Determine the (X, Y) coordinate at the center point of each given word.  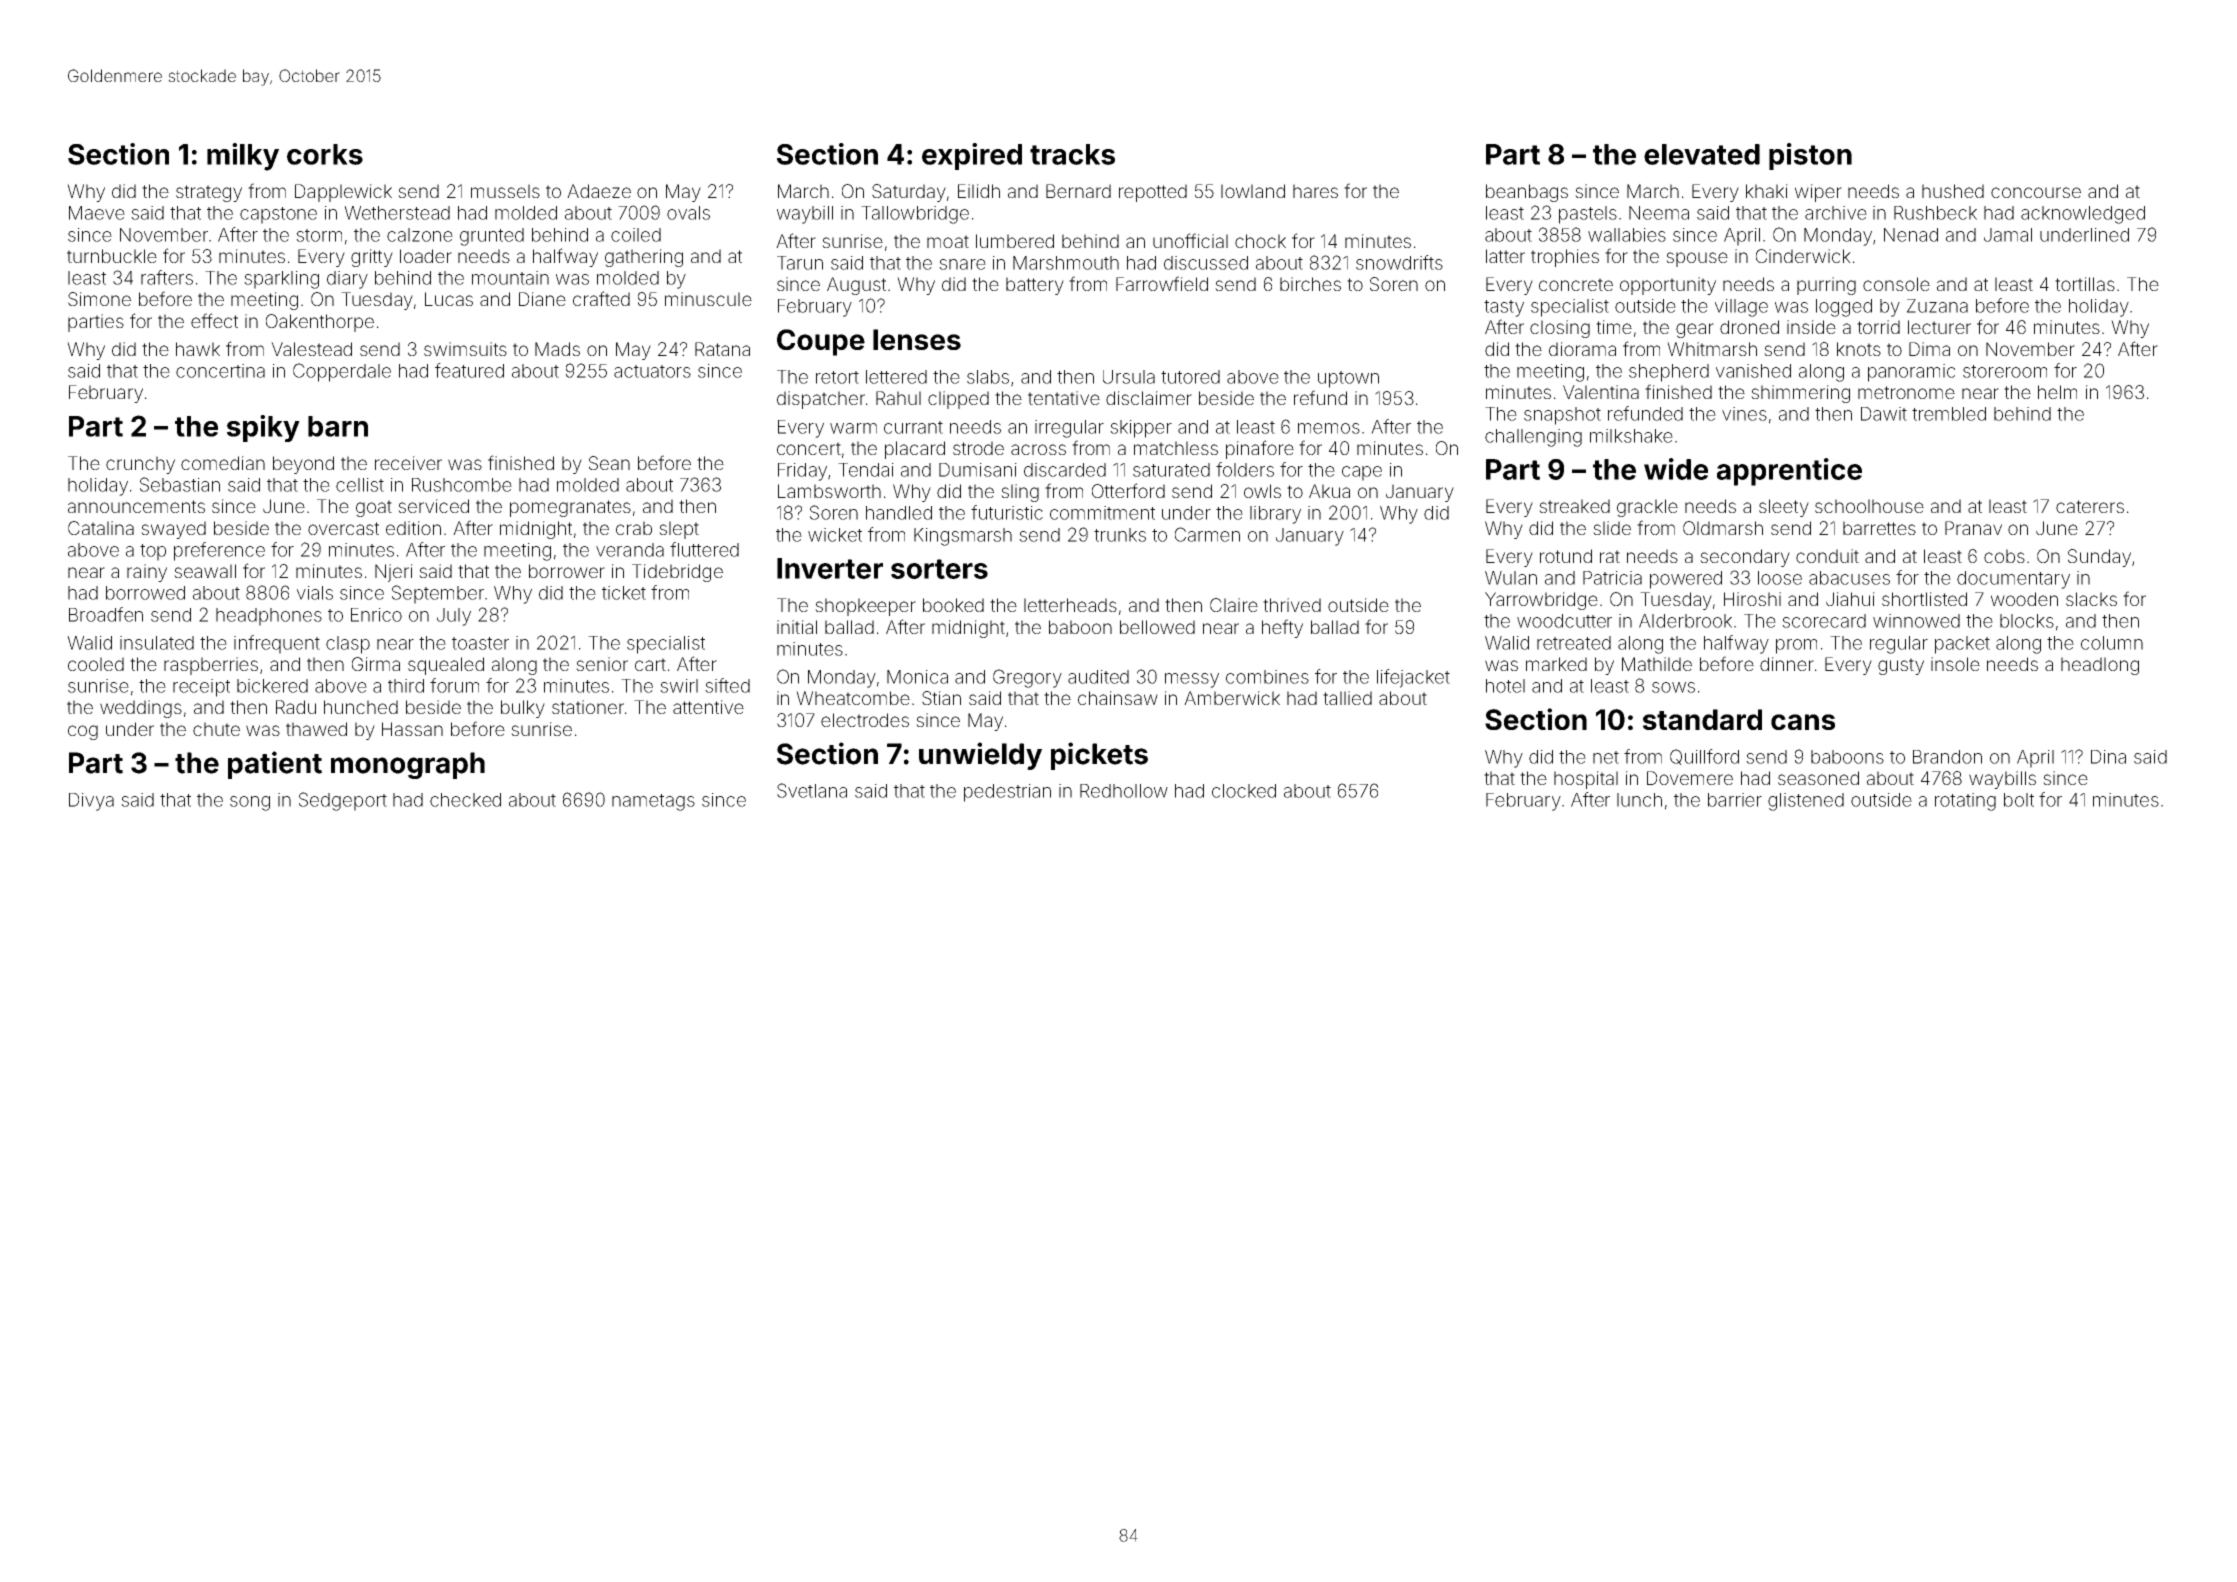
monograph (408, 765)
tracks (1072, 154)
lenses (917, 339)
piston (1810, 156)
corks (325, 154)
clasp (348, 645)
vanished (1753, 371)
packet (1962, 645)
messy (1192, 680)
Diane (542, 299)
